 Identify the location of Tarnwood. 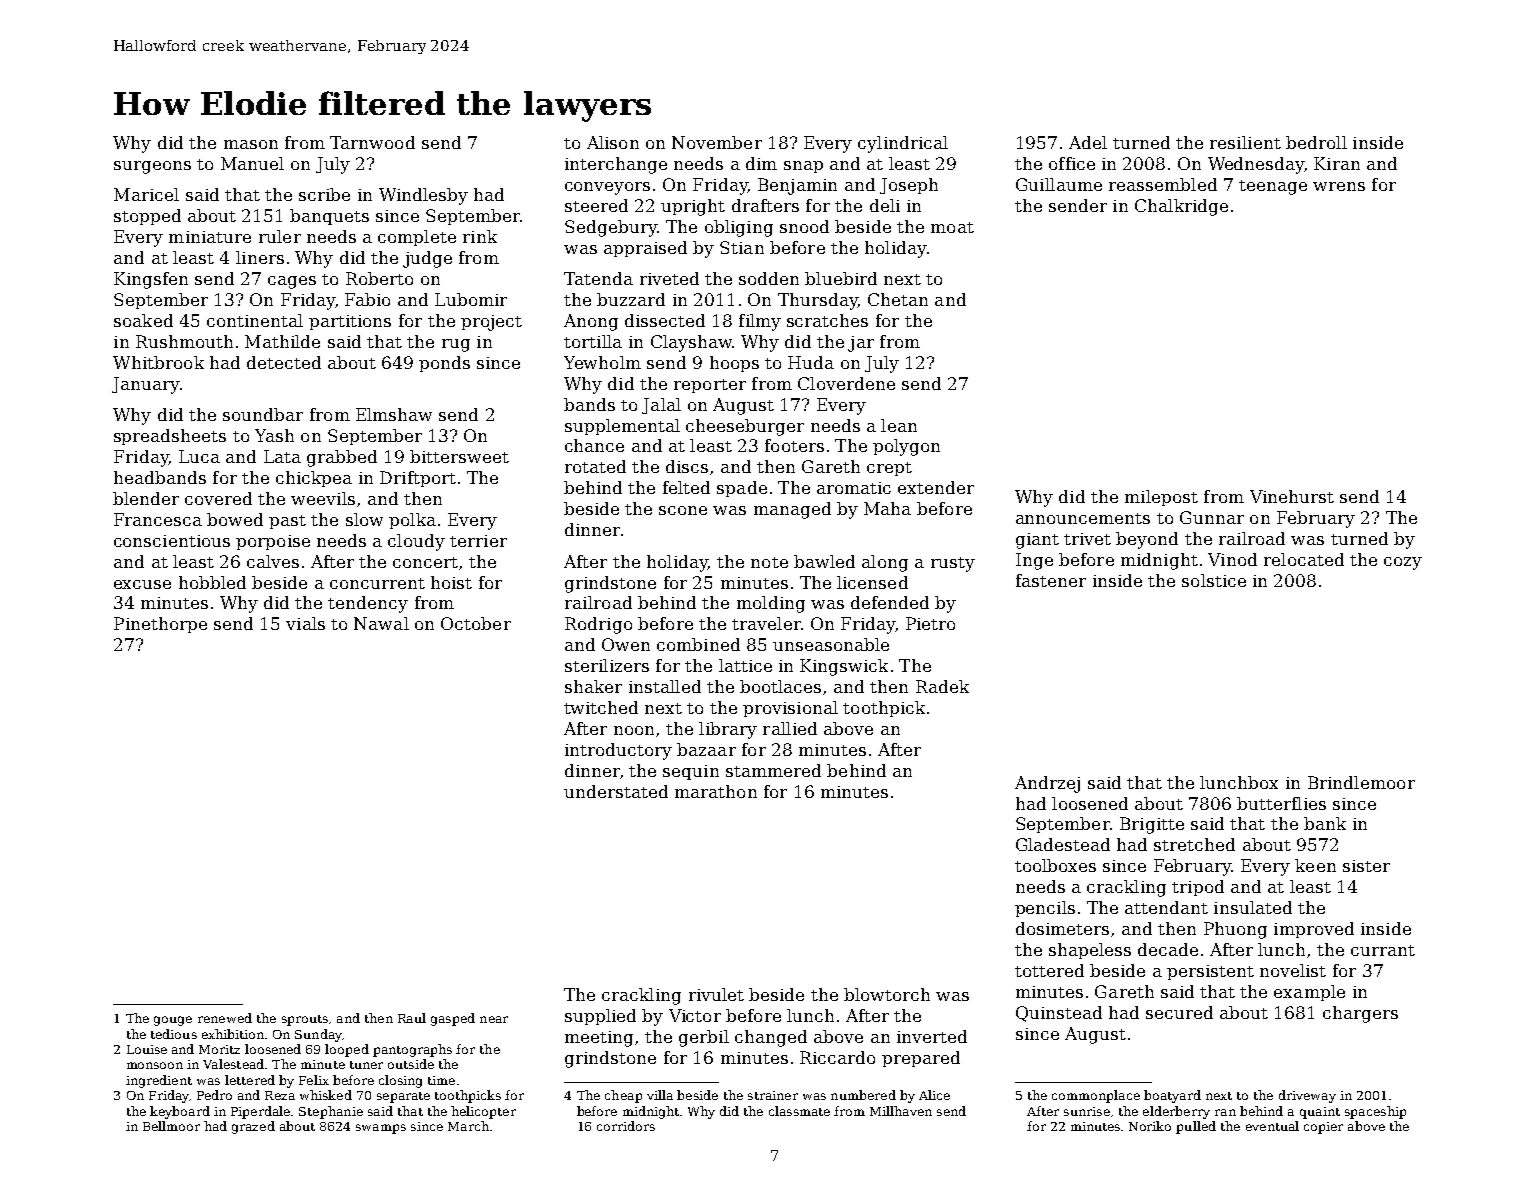
(372, 142).
